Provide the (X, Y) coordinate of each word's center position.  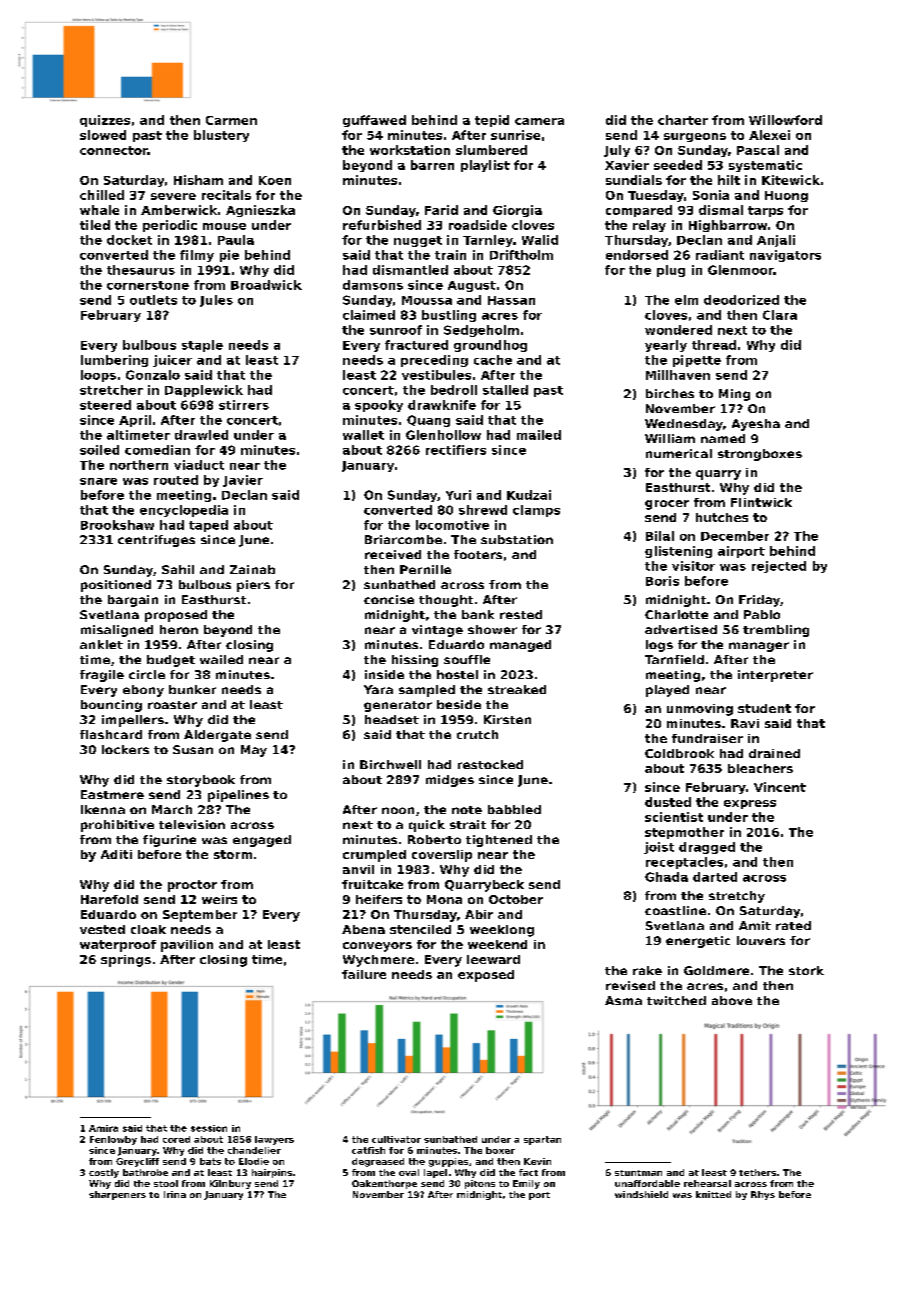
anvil (358, 869)
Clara (780, 315)
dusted (668, 802)
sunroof (396, 330)
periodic (170, 226)
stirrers (244, 405)
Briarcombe (403, 539)
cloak (148, 929)
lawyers (274, 1140)
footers (478, 554)
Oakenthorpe (384, 1184)
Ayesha (756, 425)
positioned (116, 586)
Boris (662, 581)
